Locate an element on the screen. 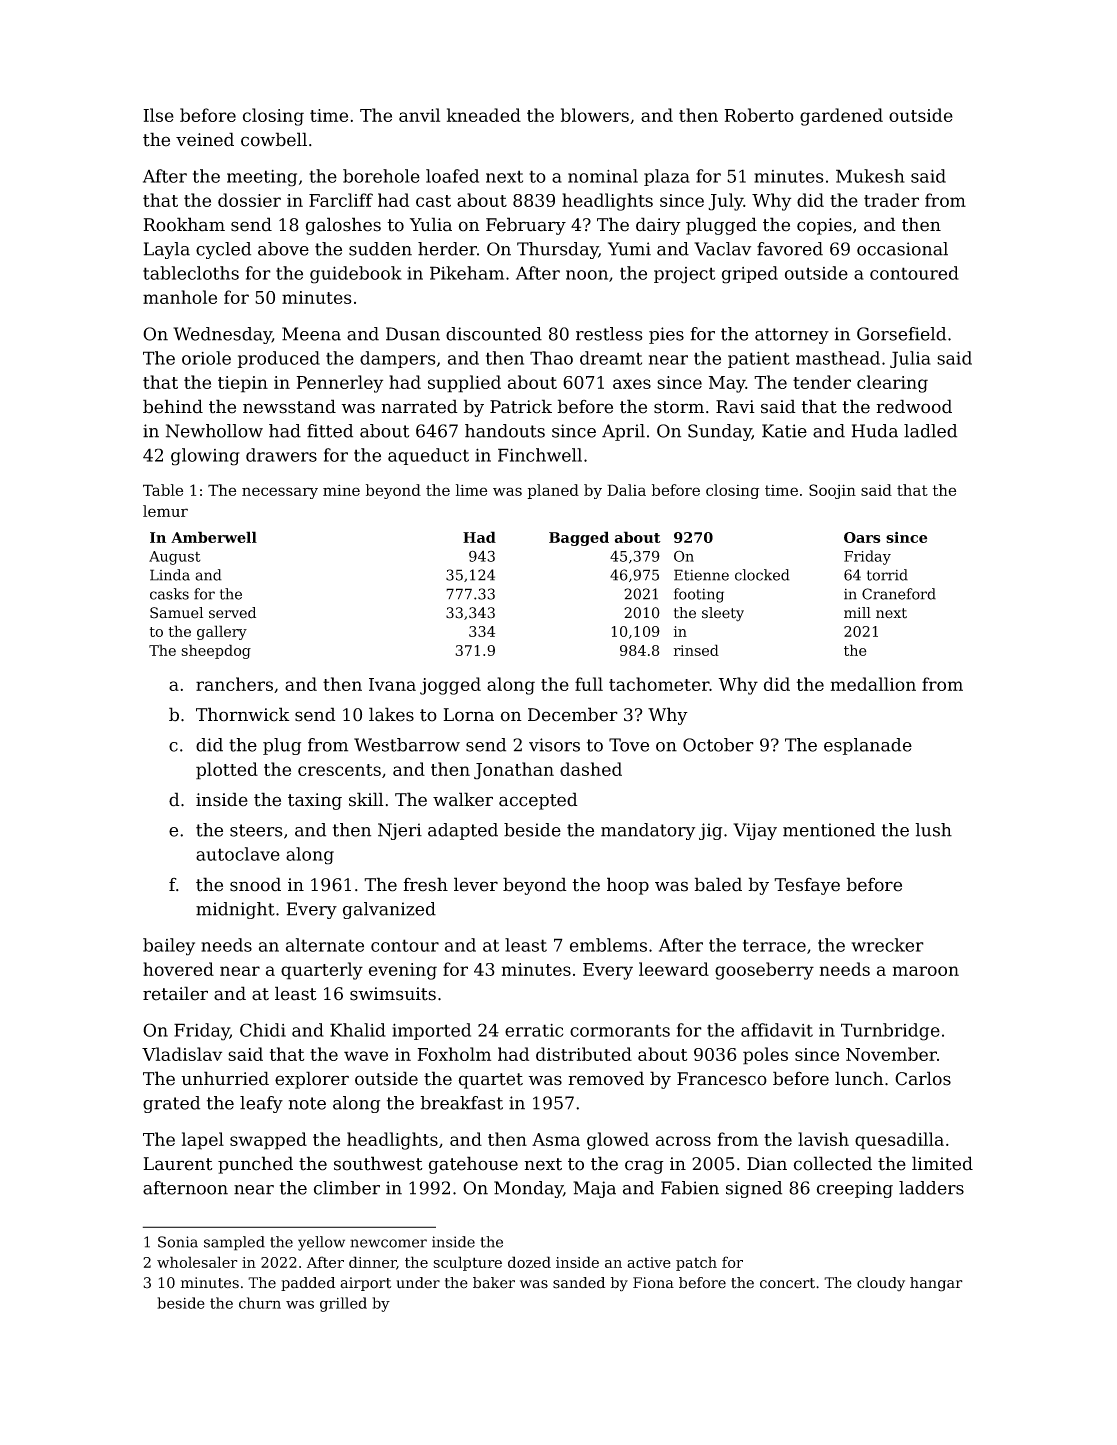 The width and height of the screenshot is (1117, 1445). casks is located at coordinates (169, 594).
